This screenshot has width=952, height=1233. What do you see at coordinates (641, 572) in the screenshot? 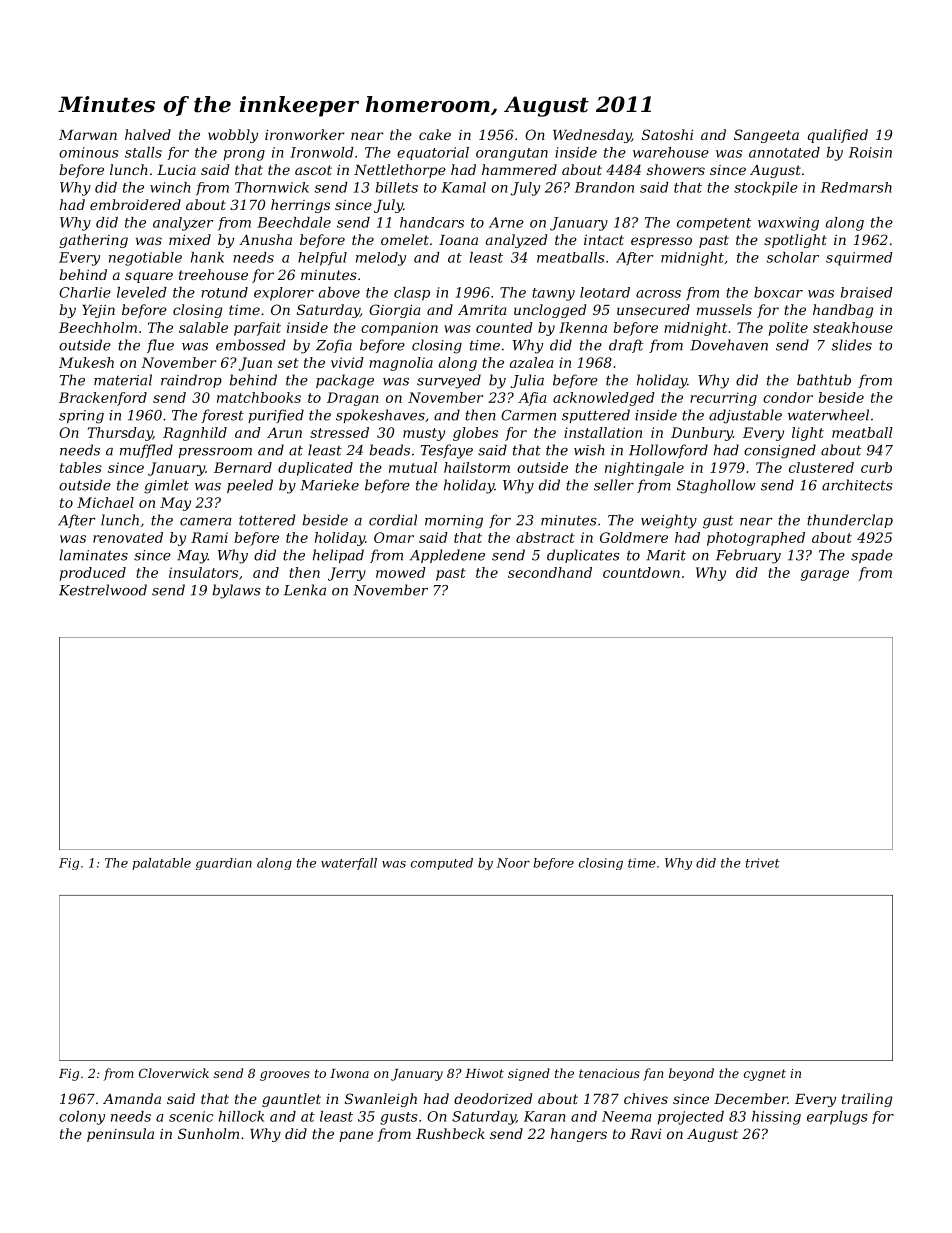
I see `countdown` at bounding box center [641, 572].
